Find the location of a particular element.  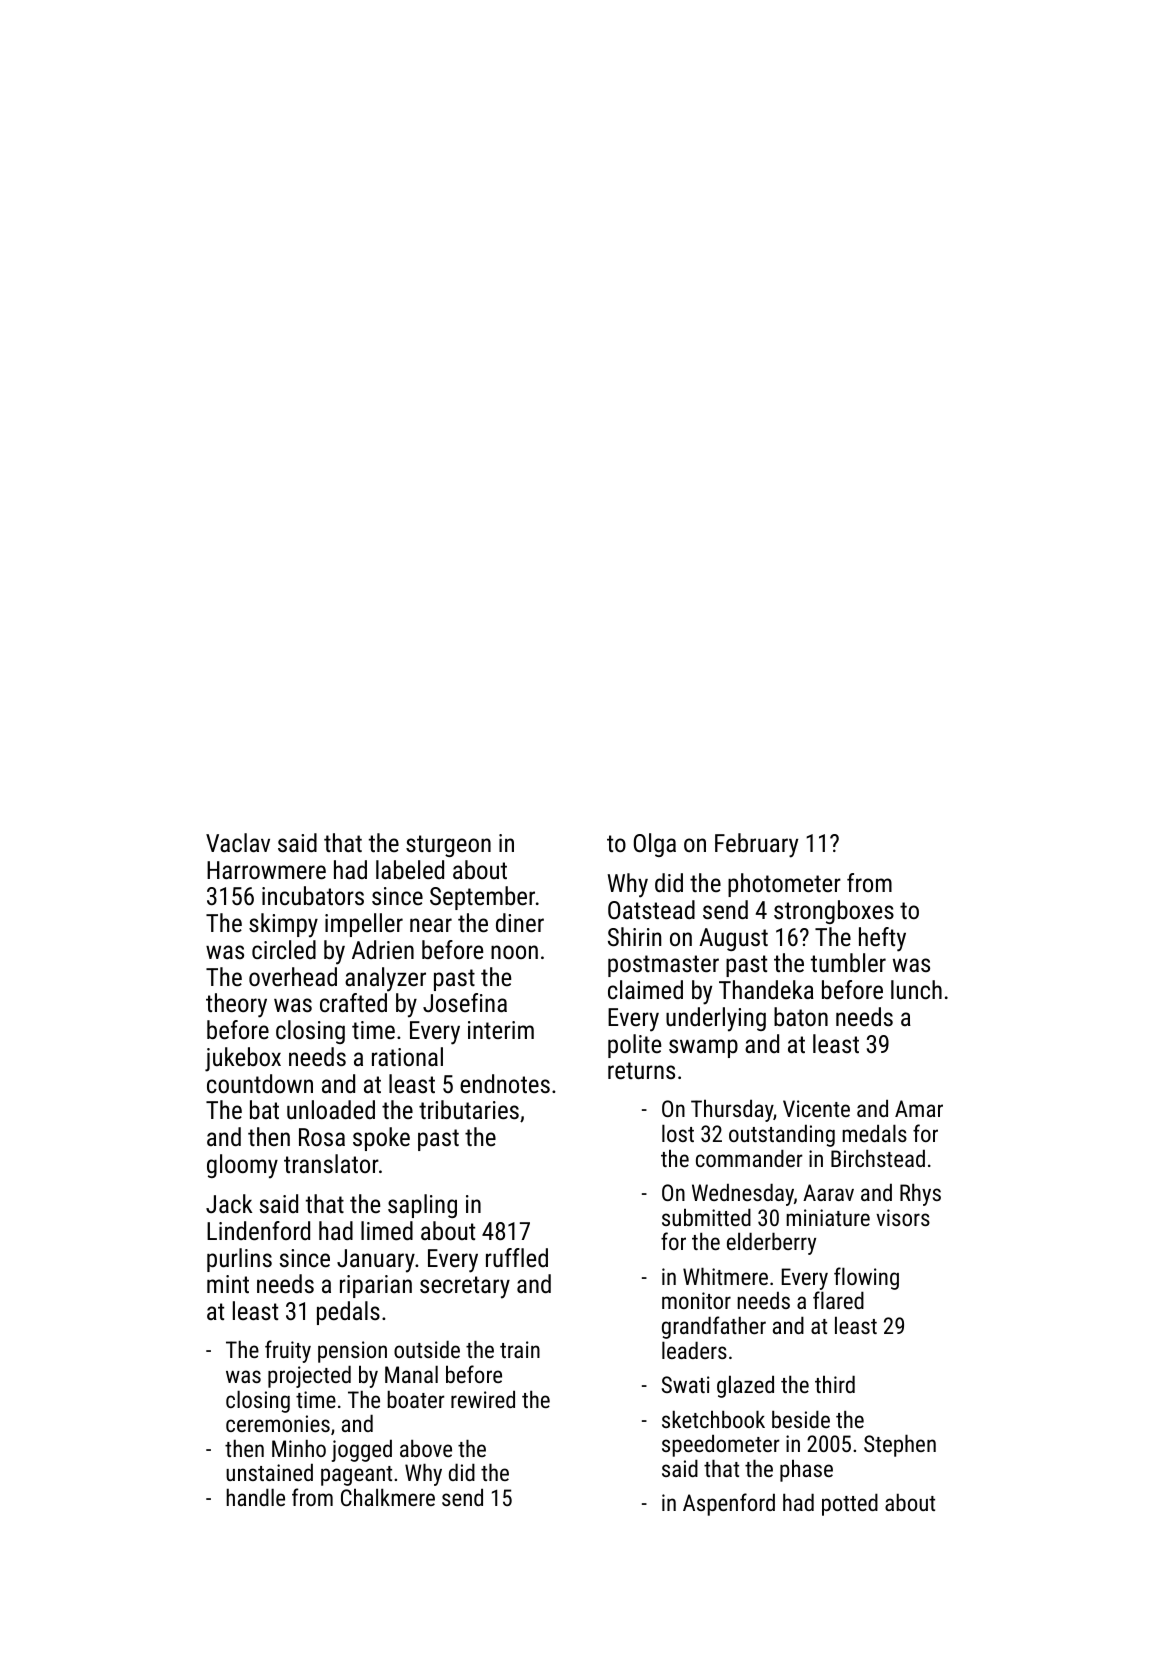

noon is located at coordinates (514, 952).
